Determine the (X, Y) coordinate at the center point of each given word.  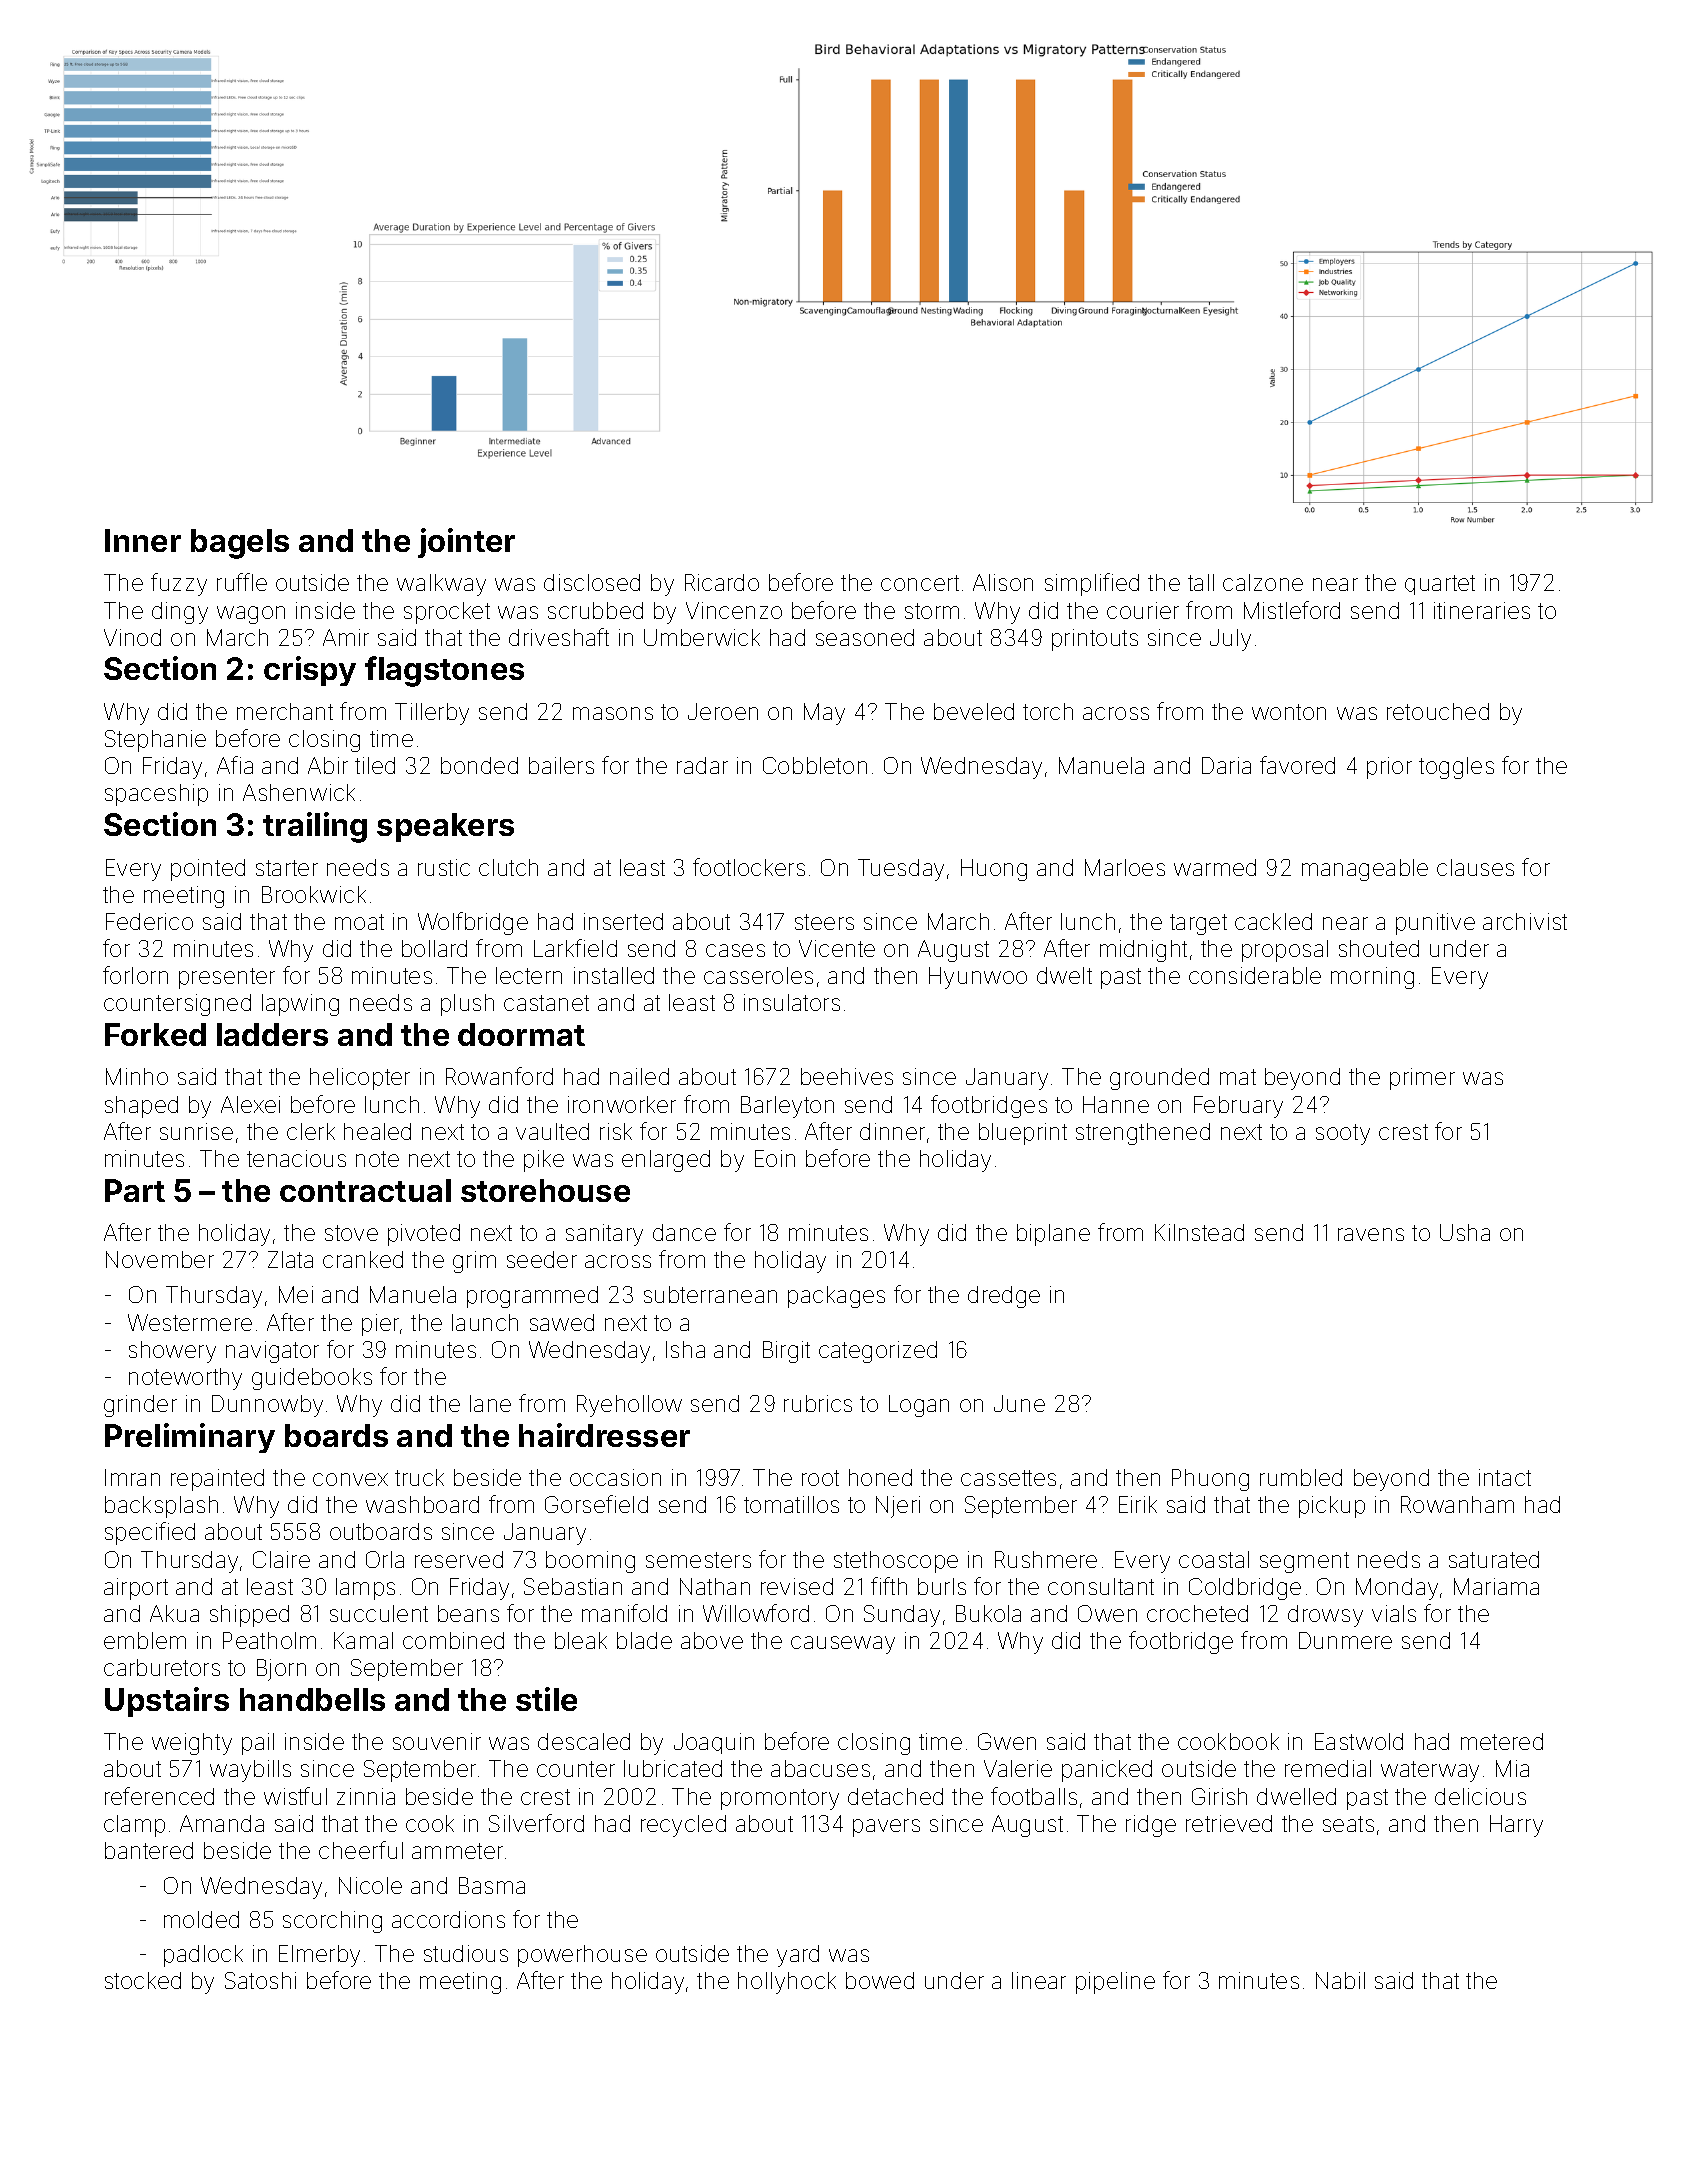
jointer (466, 543)
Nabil (1340, 1980)
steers (824, 922)
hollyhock (787, 1983)
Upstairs (167, 1702)
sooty (1343, 1134)
